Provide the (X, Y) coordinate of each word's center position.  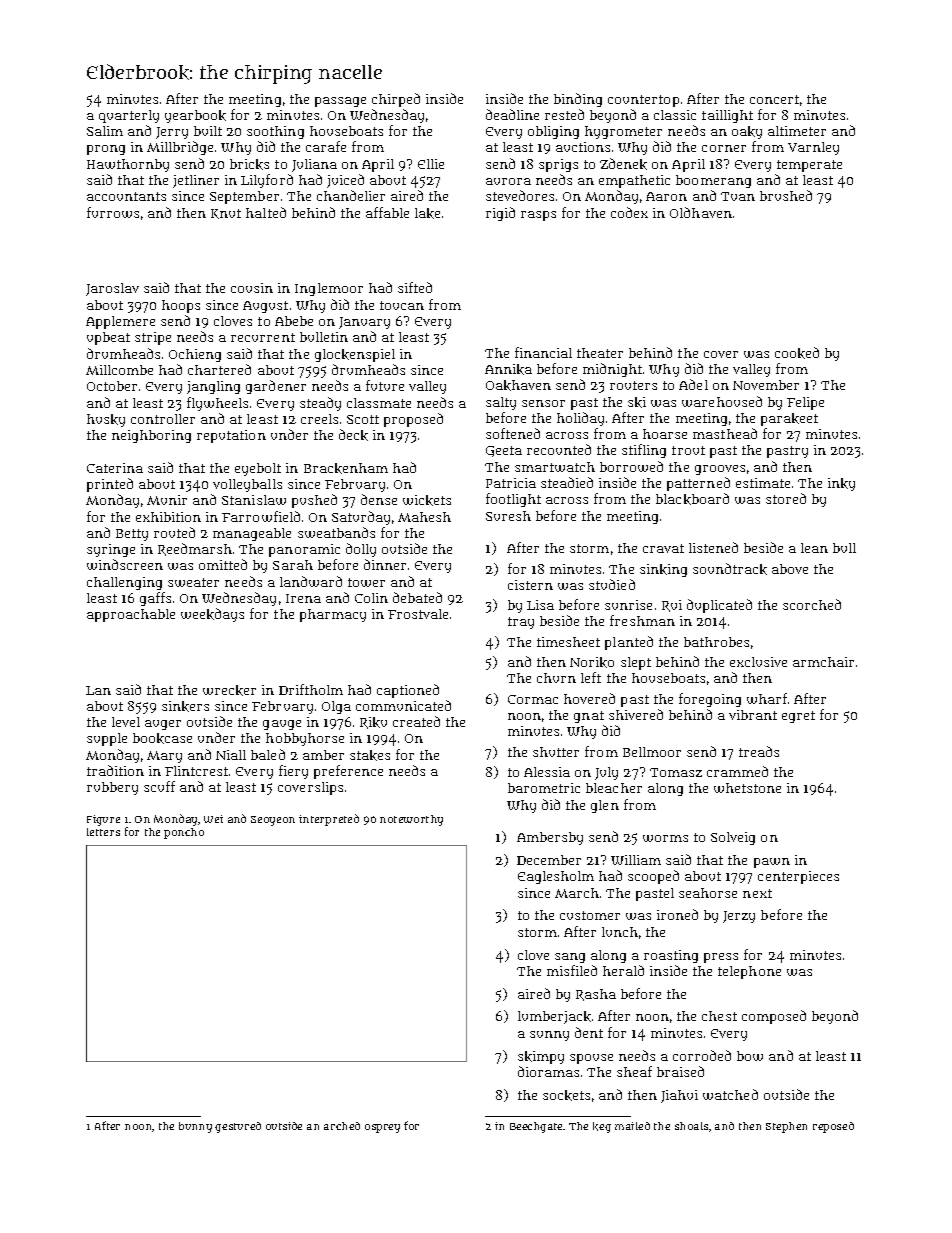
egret (798, 717)
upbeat (108, 338)
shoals (691, 1126)
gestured (238, 1127)
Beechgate (537, 1127)
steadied (567, 482)
